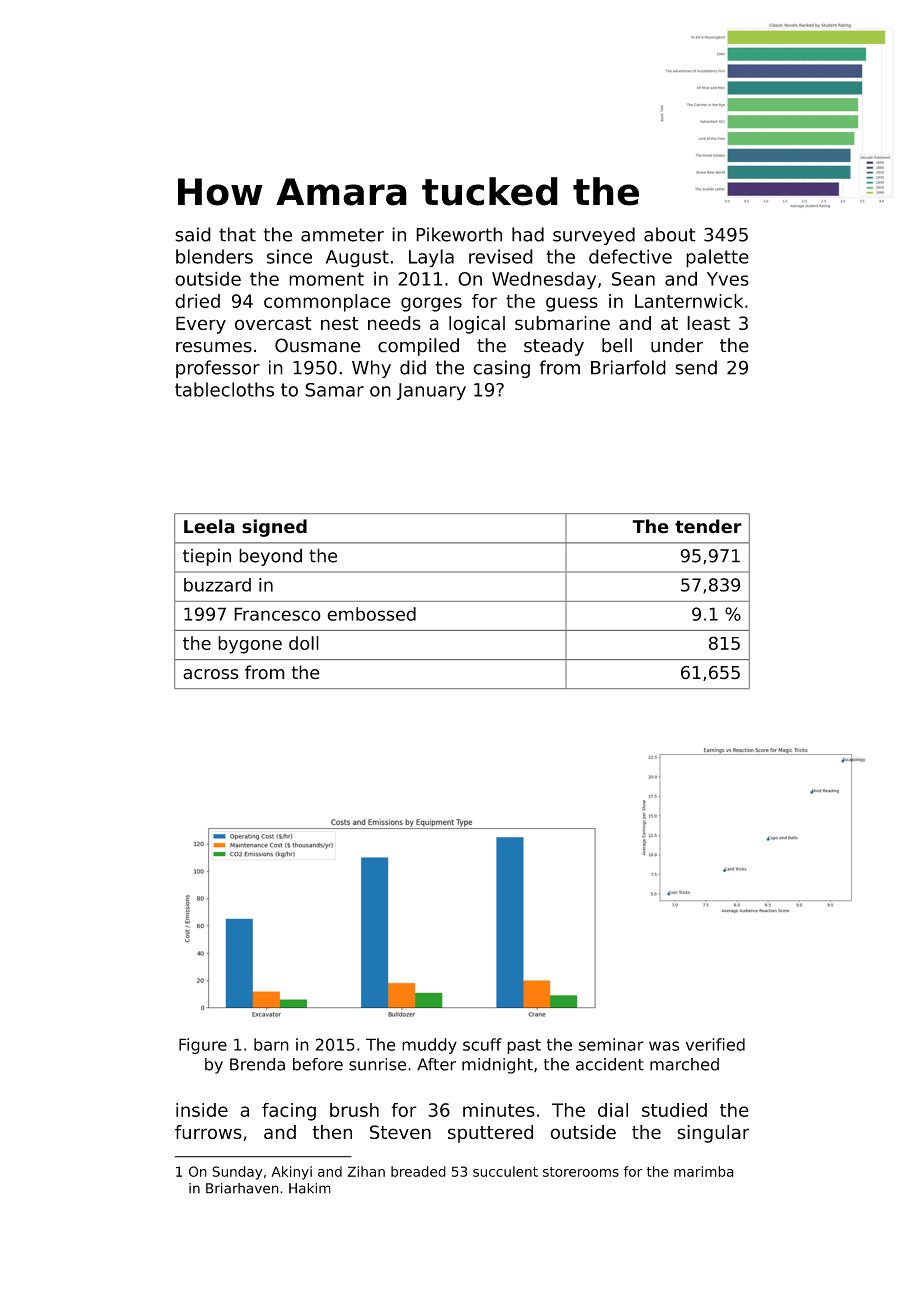 The height and width of the screenshot is (1311, 924). Describe the element at coordinates (371, 614) in the screenshot. I see `embossed` at that location.
